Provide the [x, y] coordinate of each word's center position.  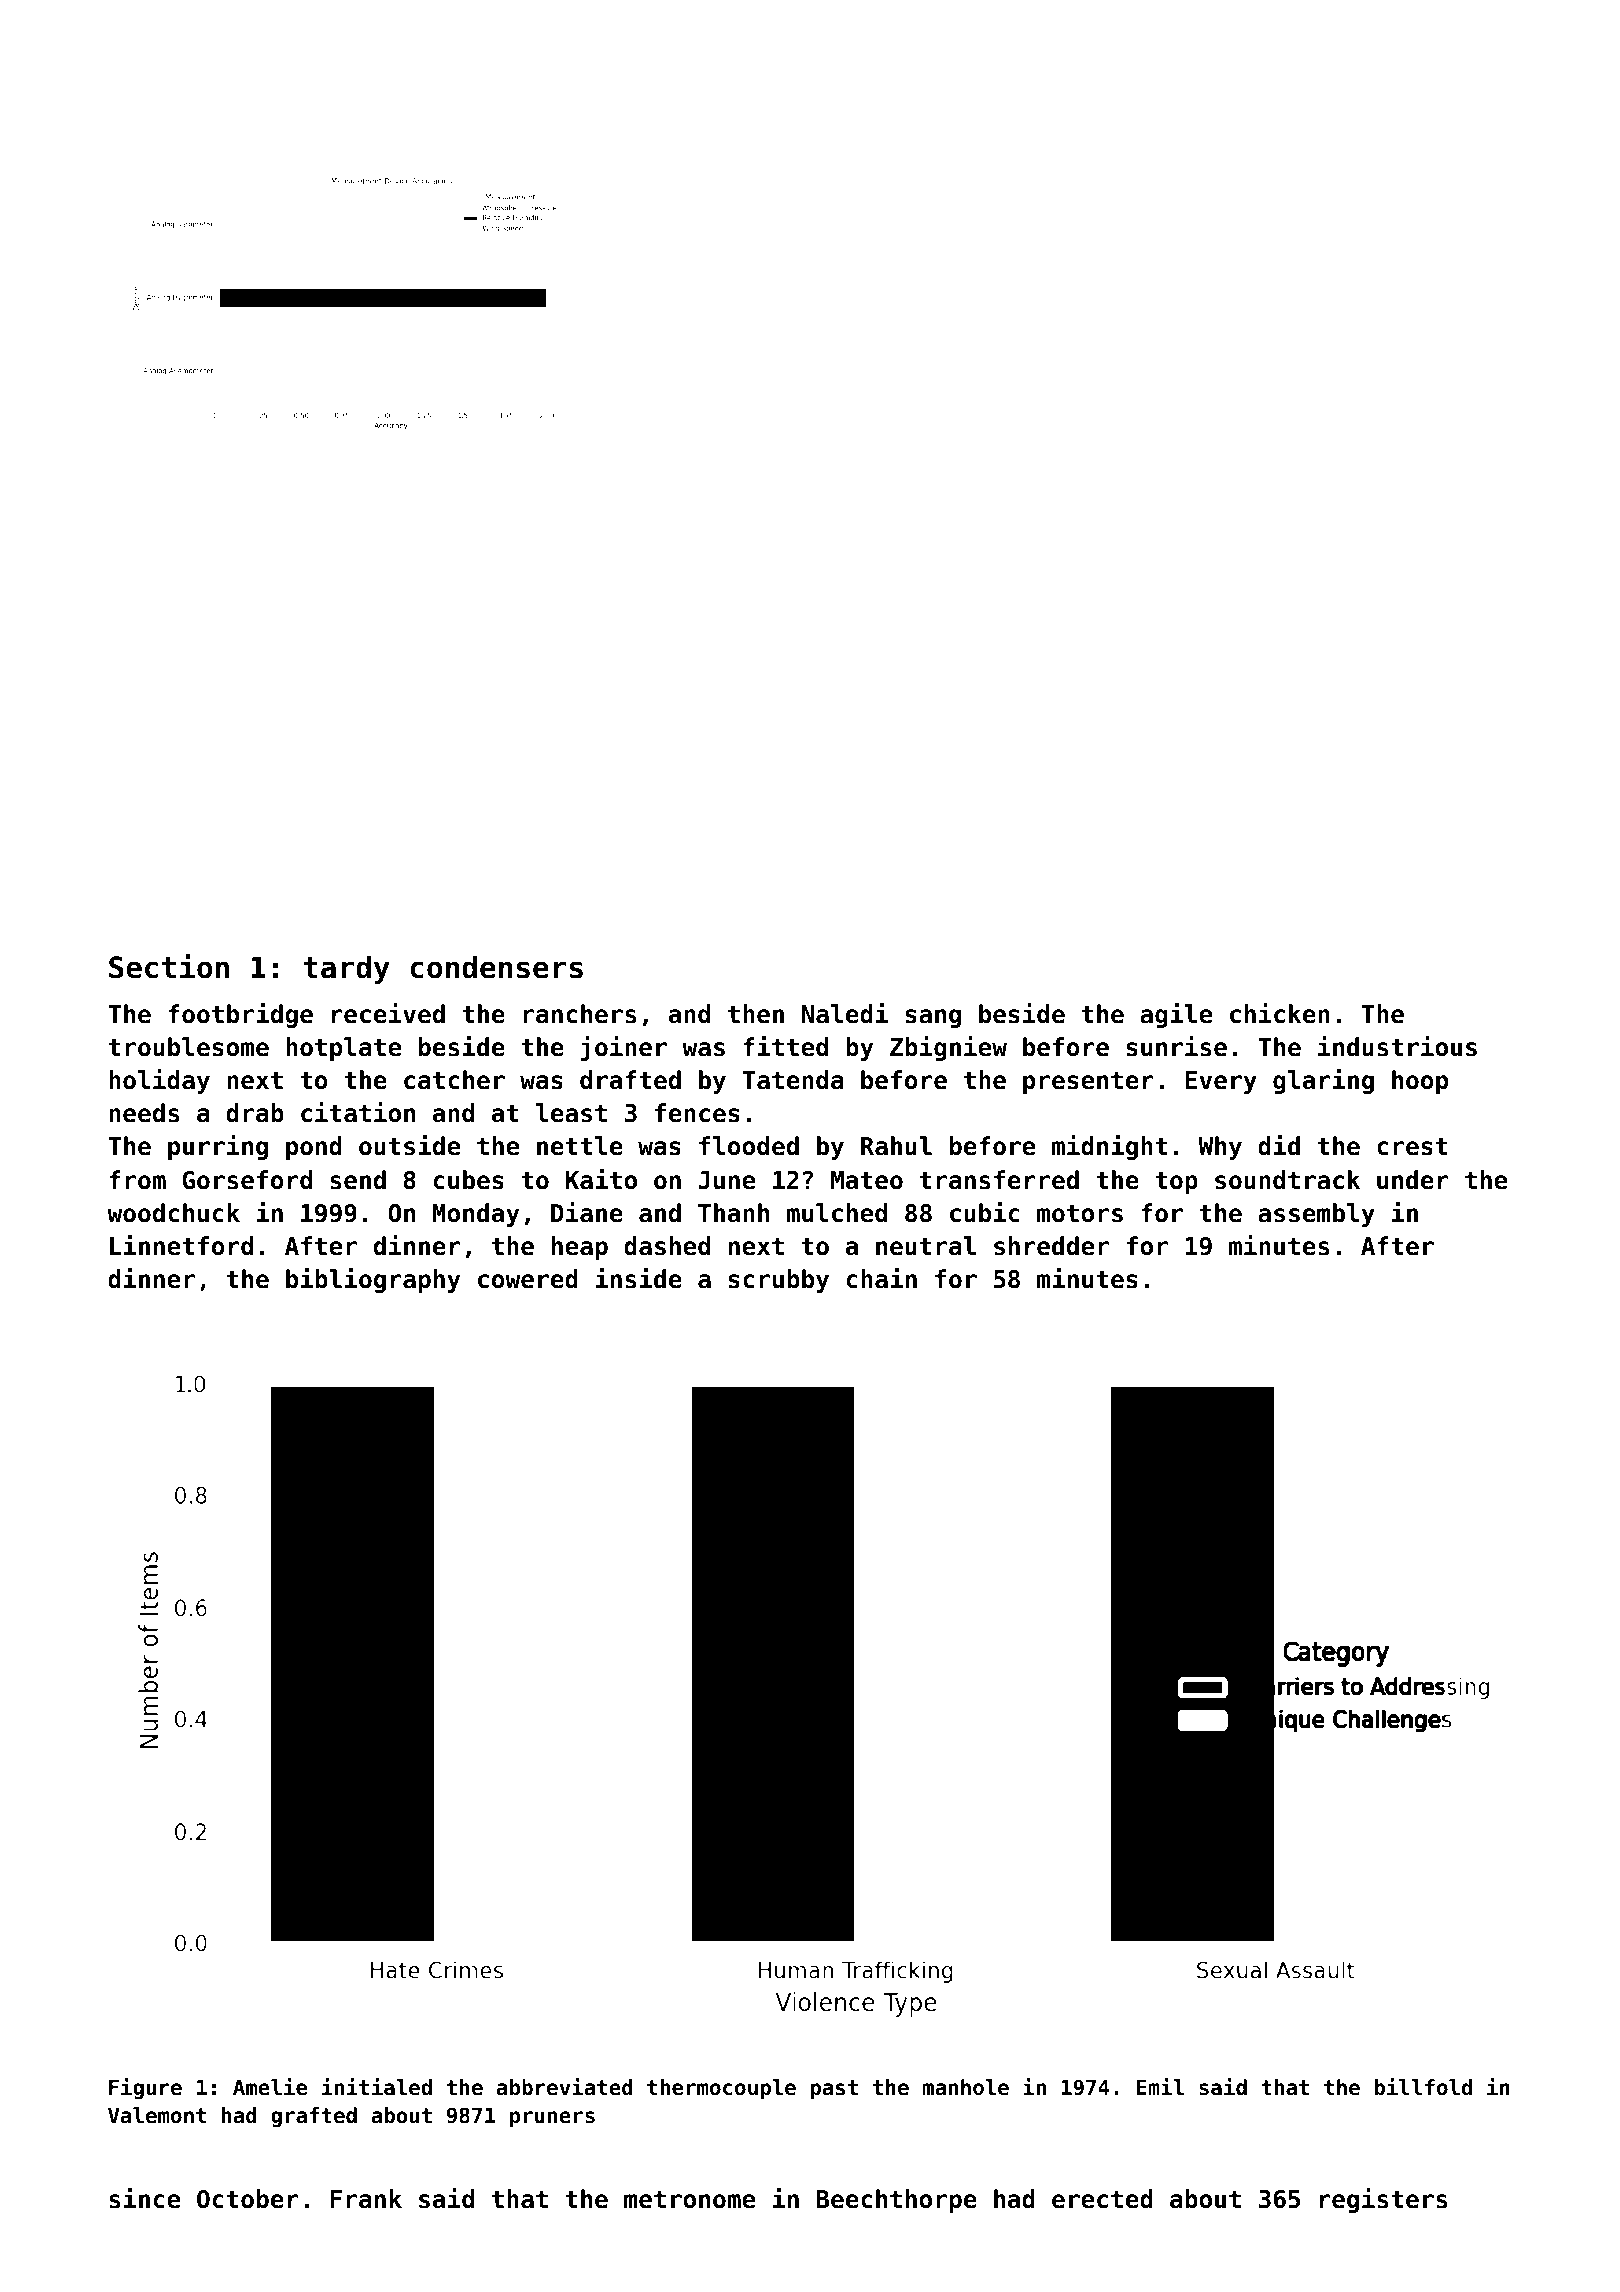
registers [1383, 2200]
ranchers [579, 1014]
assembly [1316, 1215]
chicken [1280, 1013]
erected [1102, 2199]
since [144, 2198]
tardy [346, 969]
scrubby [779, 1281]
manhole [966, 2087]
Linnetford [181, 1245]
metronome [689, 2200]
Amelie [270, 2087]
